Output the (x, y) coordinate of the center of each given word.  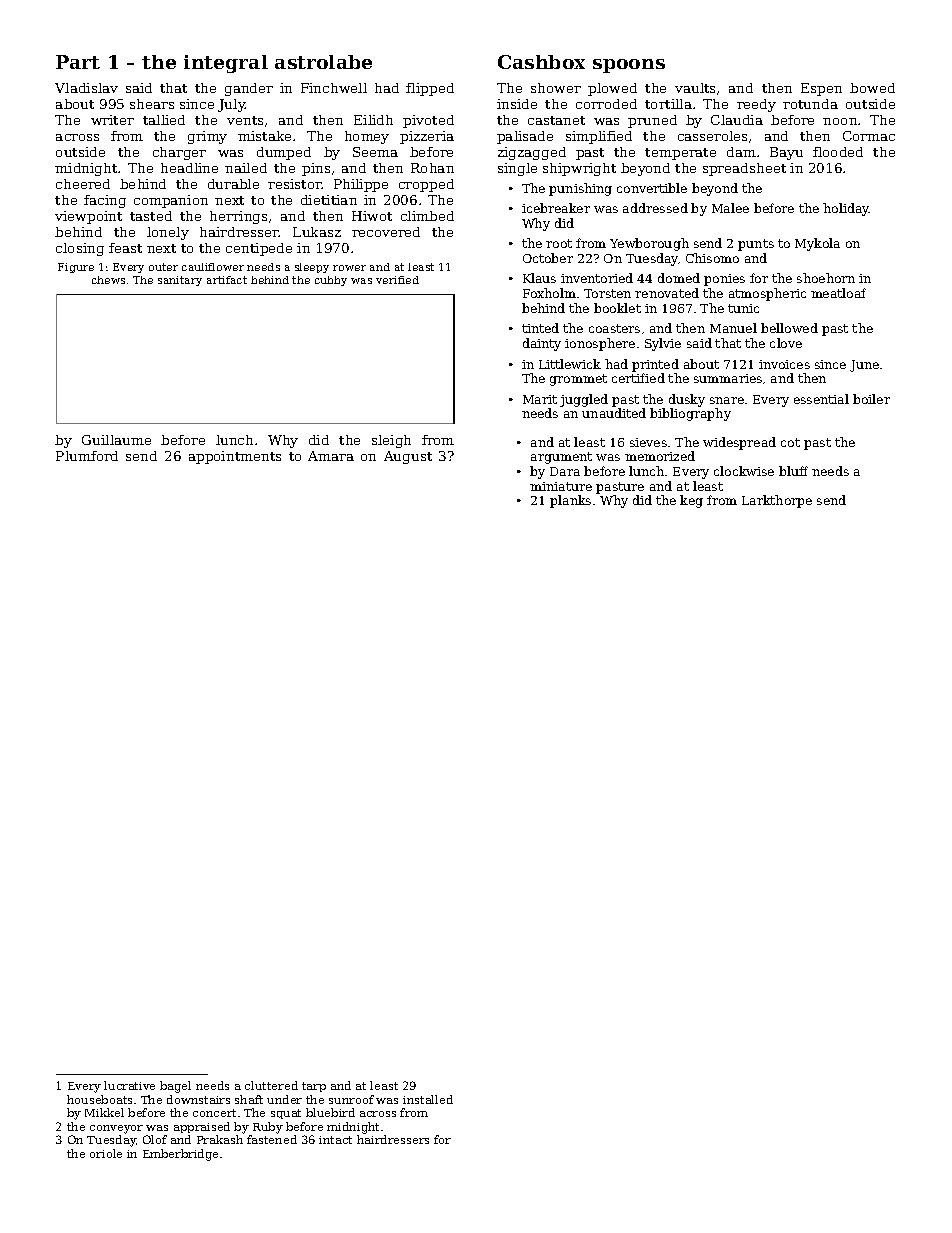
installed (428, 1099)
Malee (730, 208)
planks (570, 501)
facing (105, 201)
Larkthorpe (777, 501)
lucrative (129, 1085)
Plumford (87, 456)
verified (397, 280)
